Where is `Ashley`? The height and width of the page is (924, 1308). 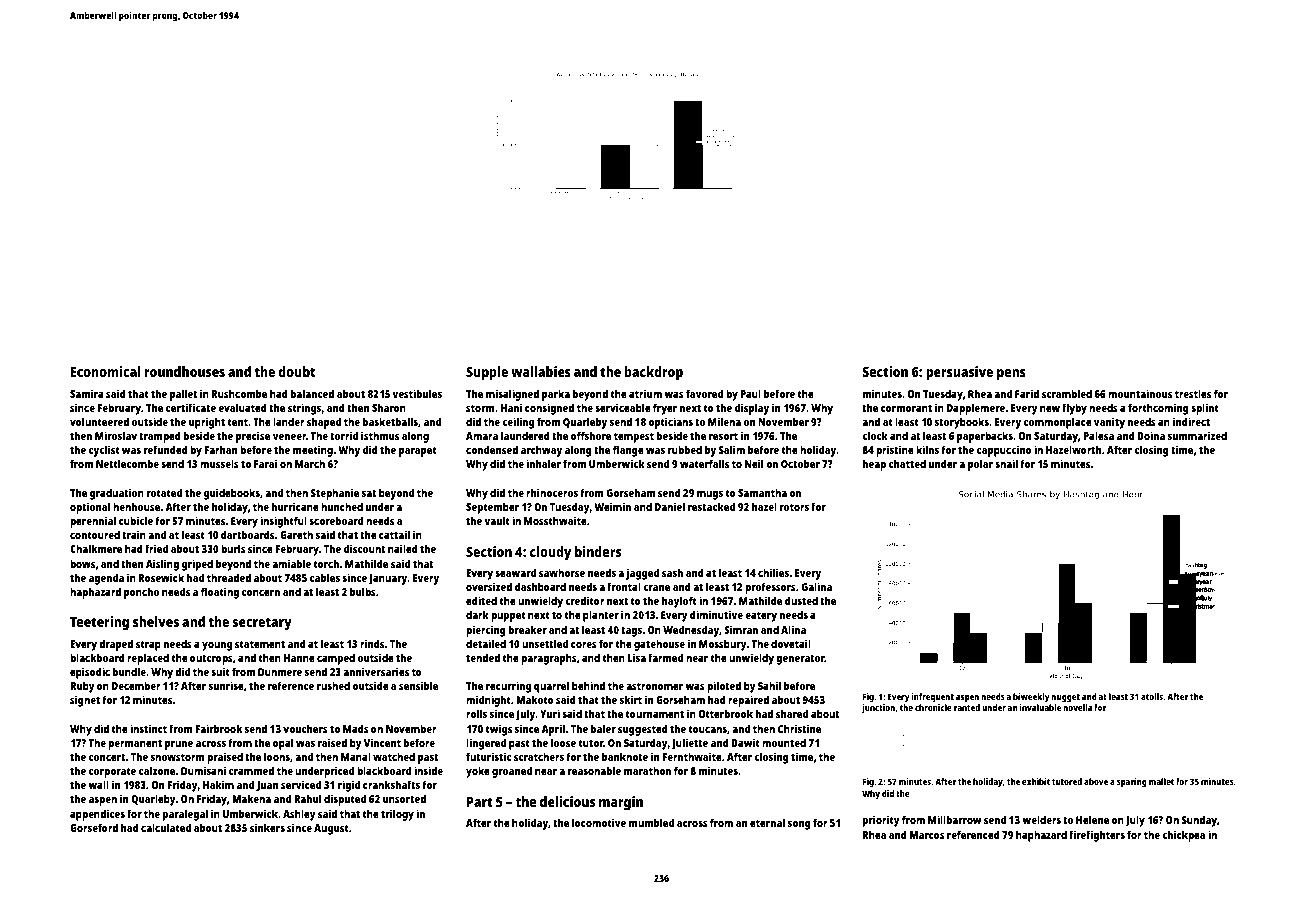
Ashley is located at coordinates (299, 815).
